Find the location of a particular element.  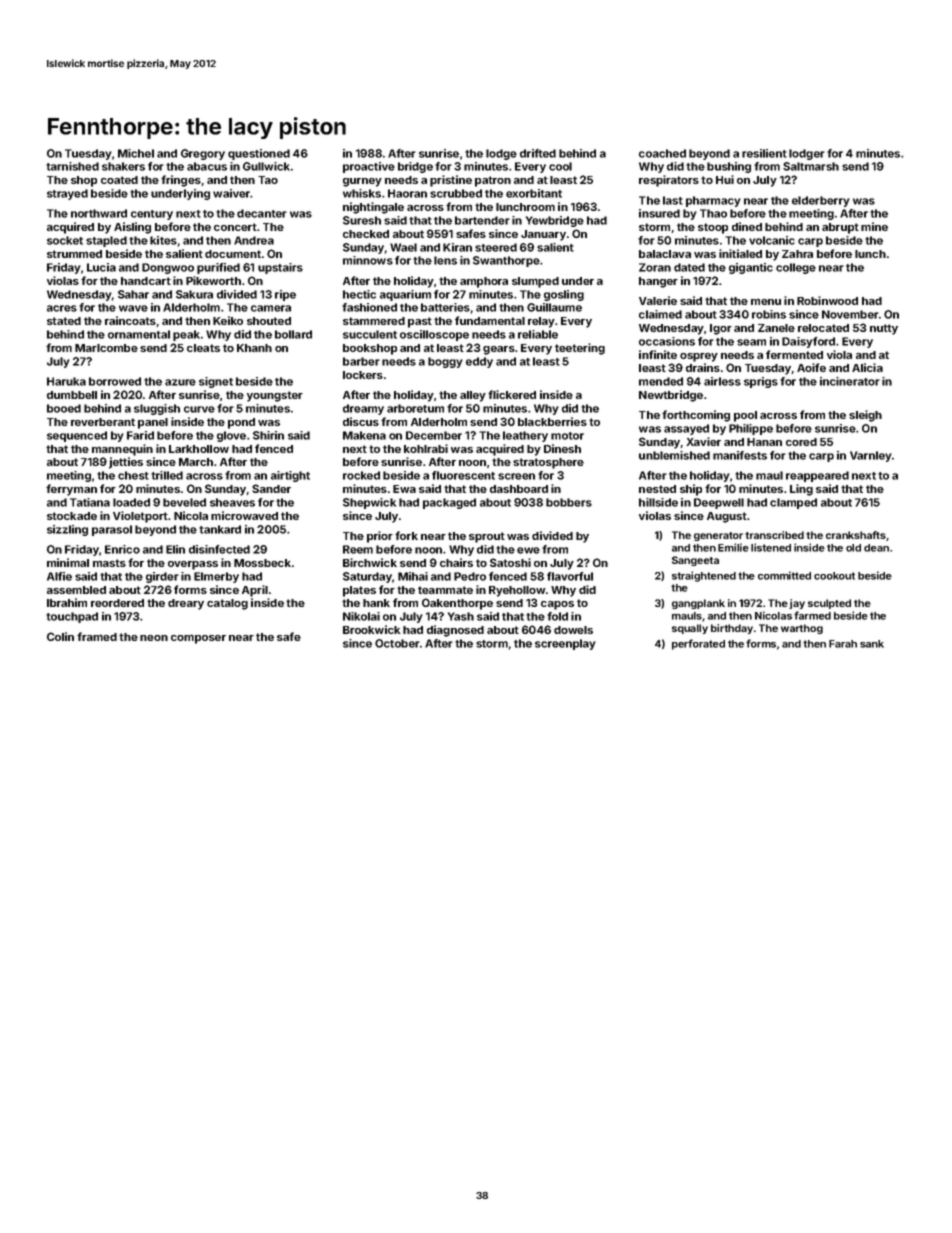

Colin is located at coordinates (60, 636).
